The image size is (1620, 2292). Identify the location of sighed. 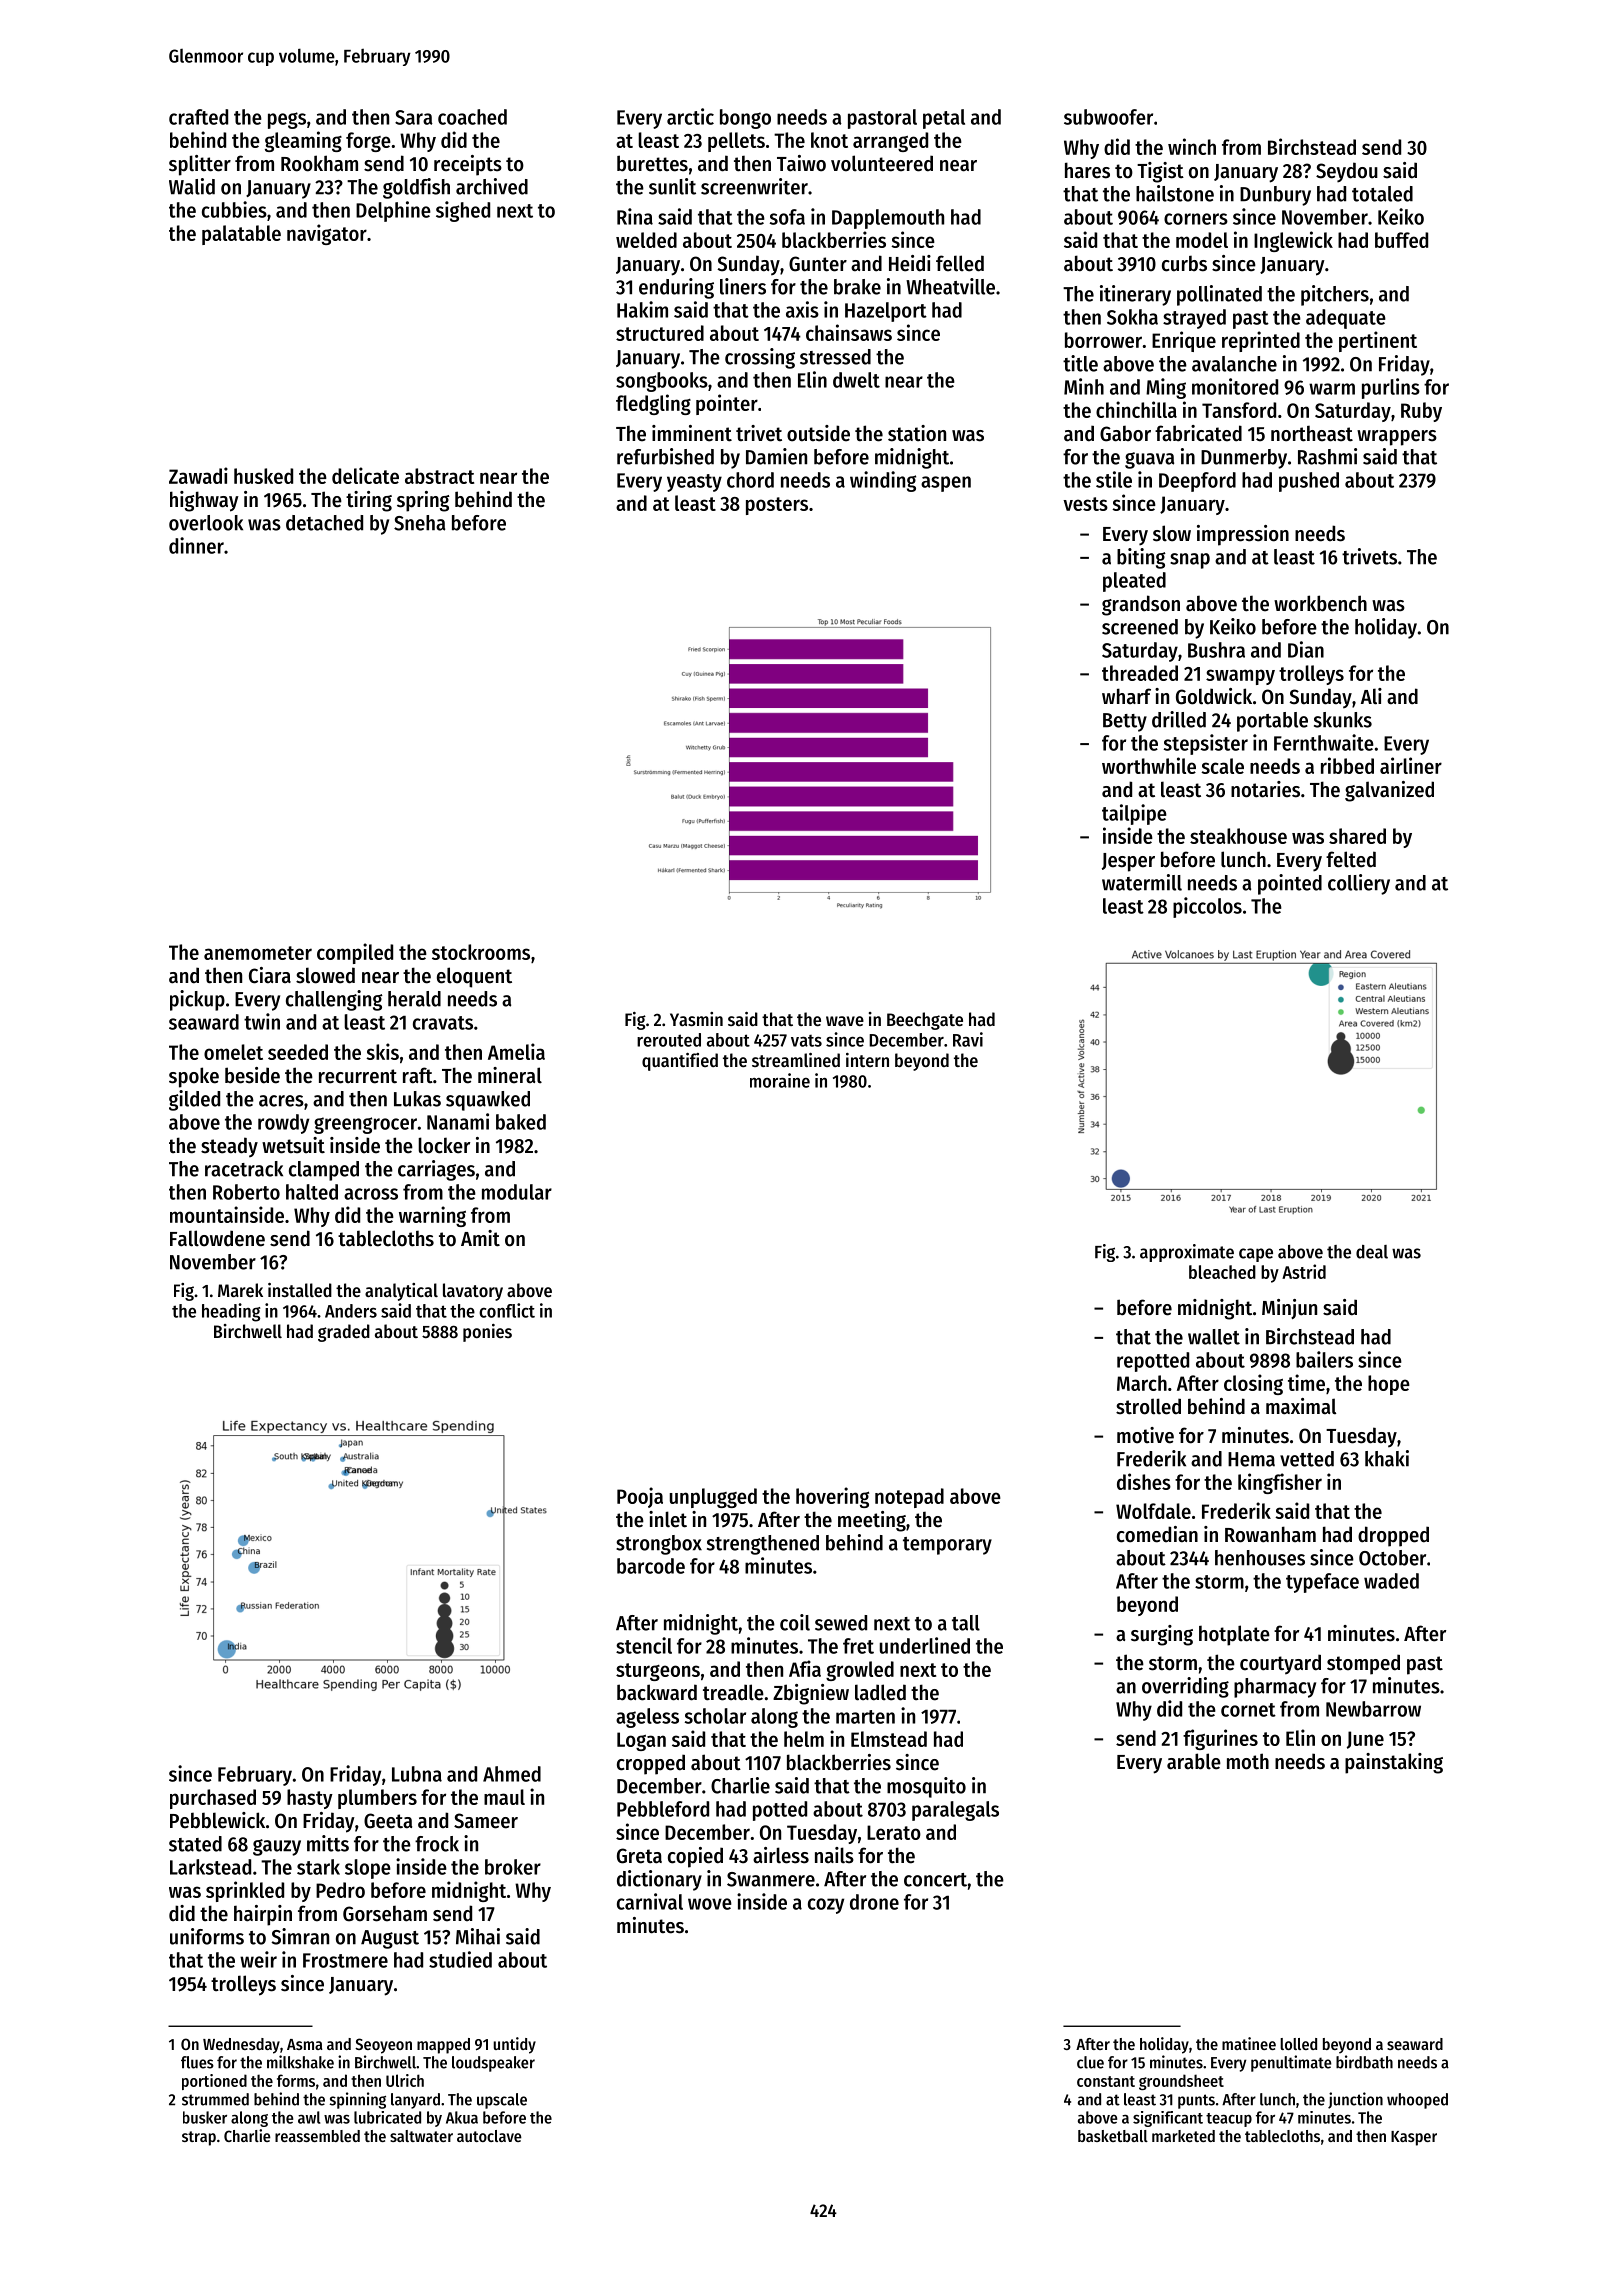
(463, 211).
